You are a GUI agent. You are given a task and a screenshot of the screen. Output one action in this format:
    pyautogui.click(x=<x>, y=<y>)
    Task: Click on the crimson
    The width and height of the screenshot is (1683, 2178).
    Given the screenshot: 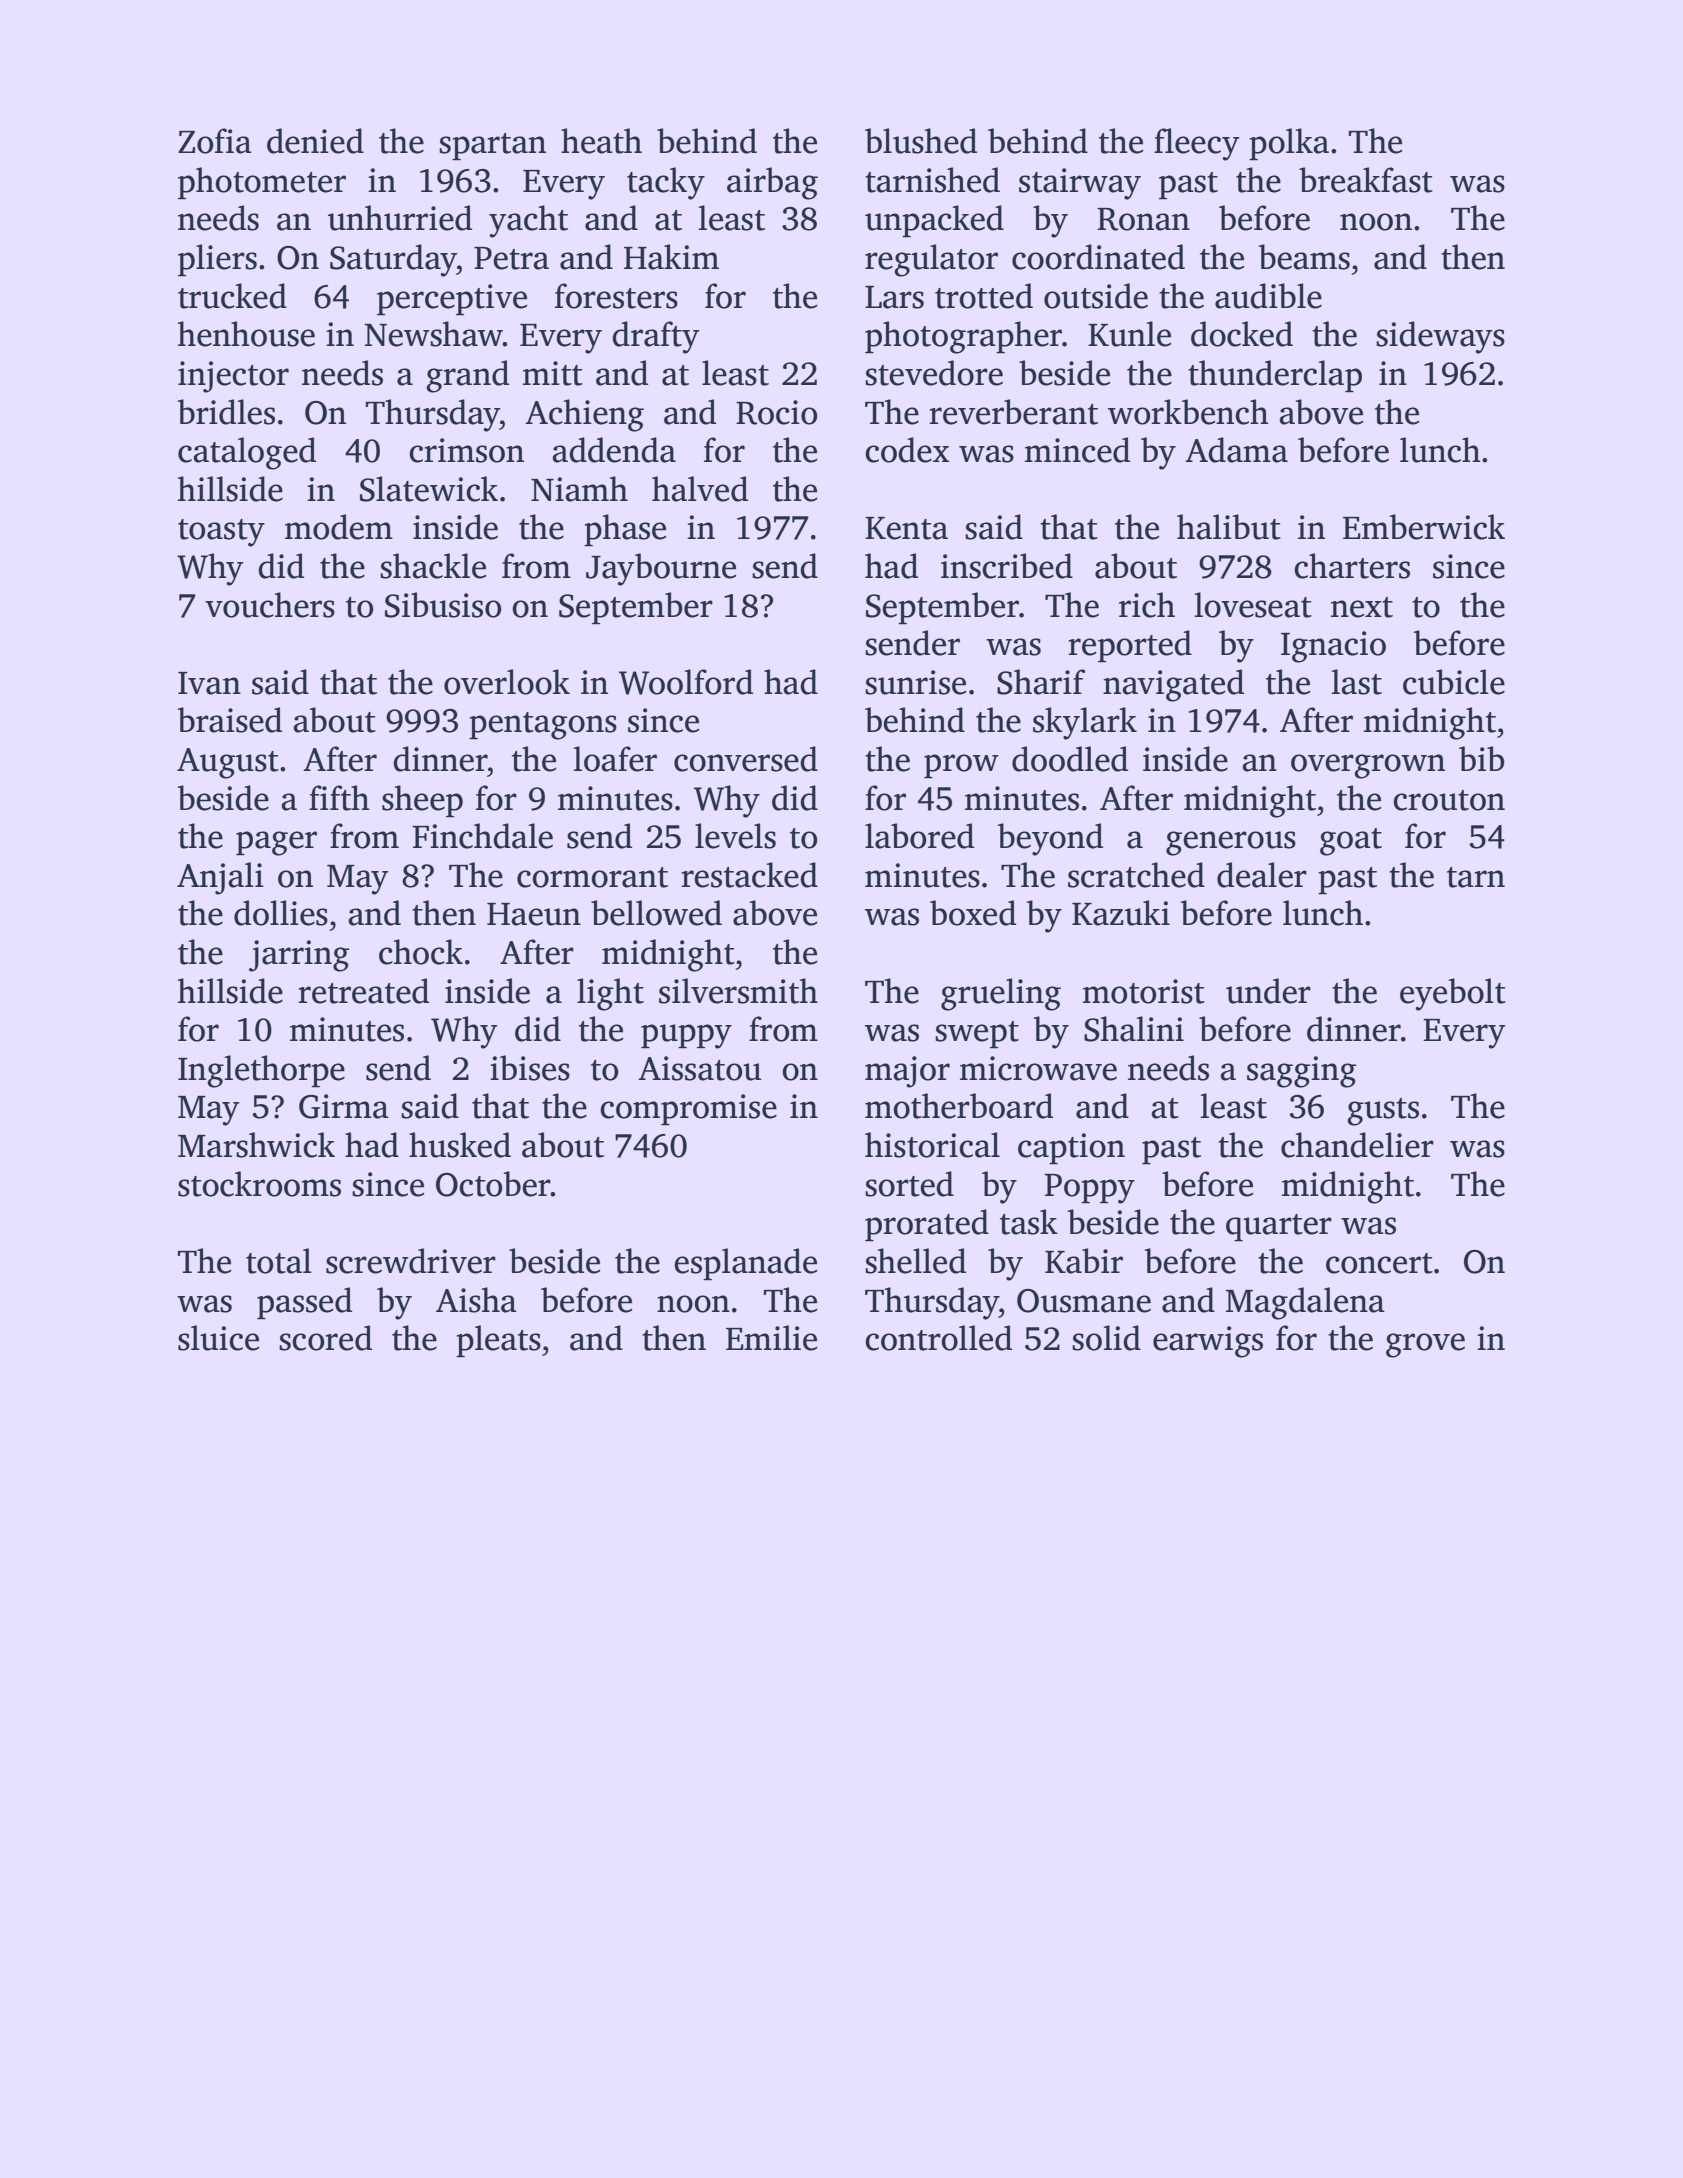 What is the action you would take?
    pyautogui.click(x=466, y=450)
